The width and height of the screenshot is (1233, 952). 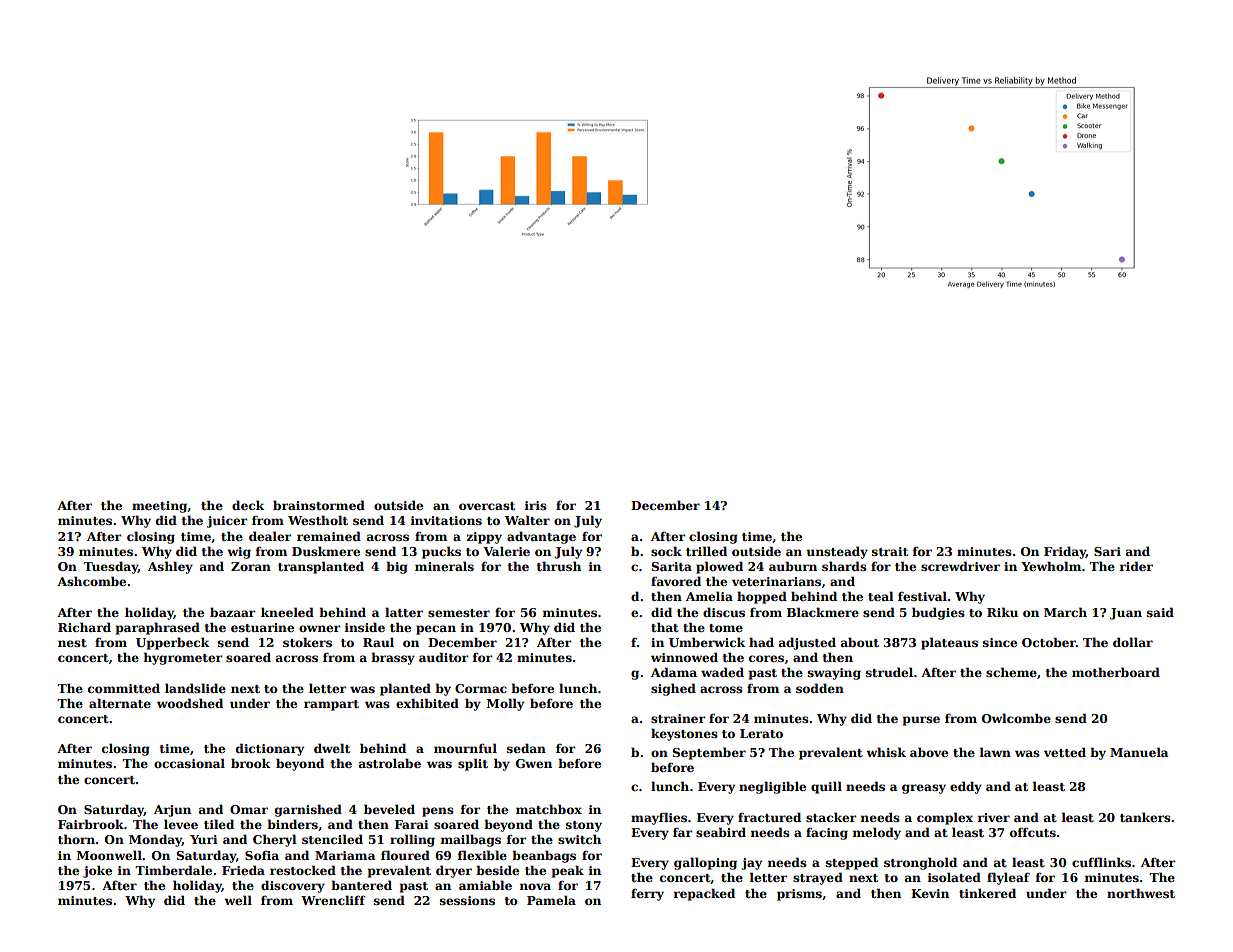 What do you see at coordinates (333, 900) in the screenshot?
I see `Wrencliff` at bounding box center [333, 900].
